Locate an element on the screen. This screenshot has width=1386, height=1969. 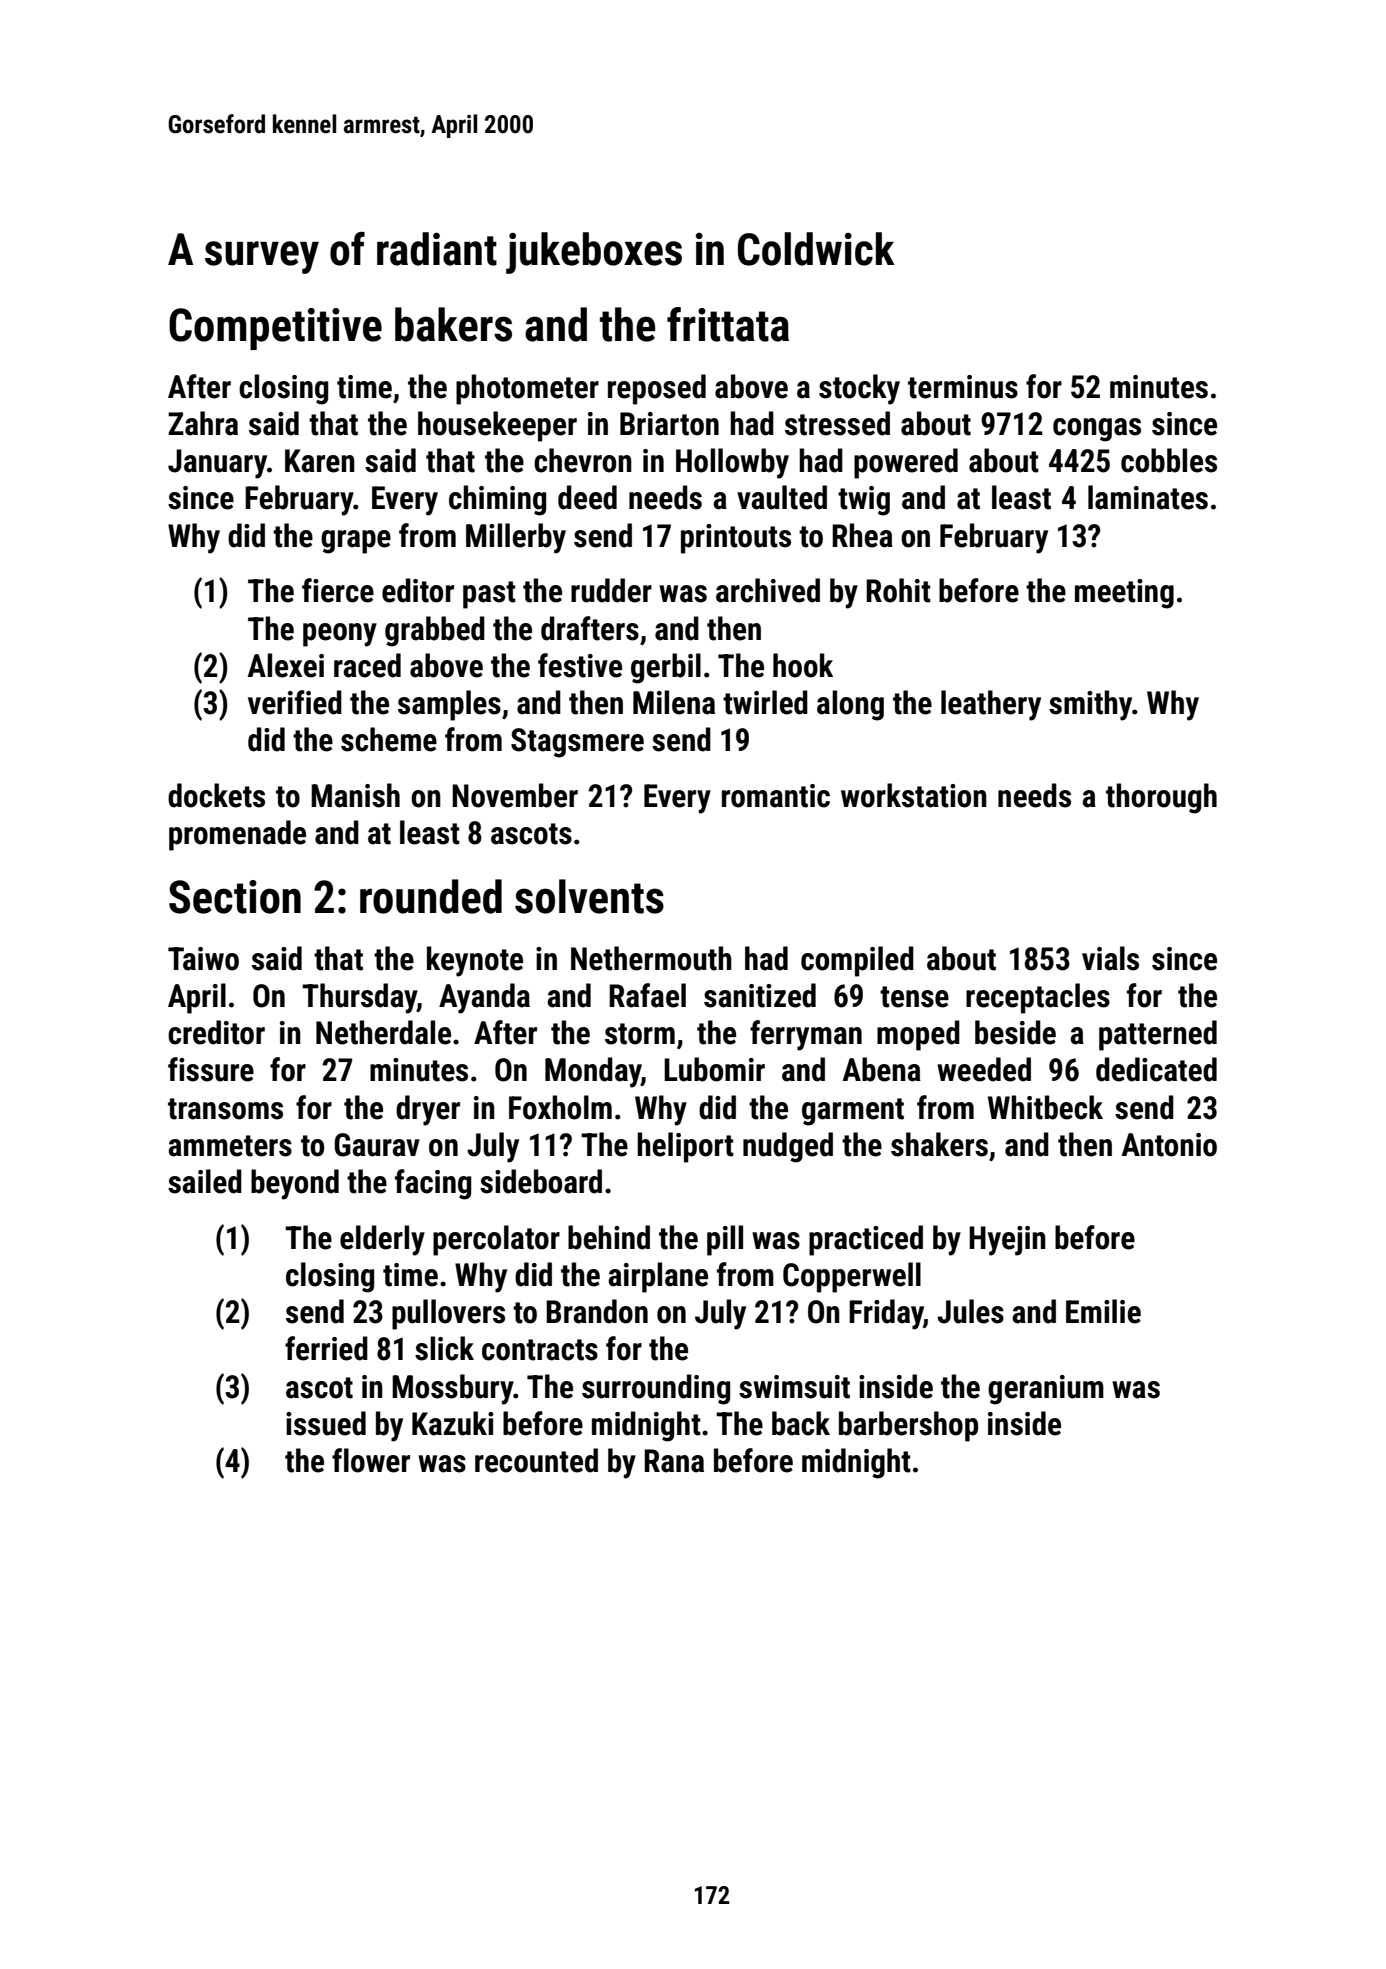
surrounding is located at coordinates (656, 1389).
